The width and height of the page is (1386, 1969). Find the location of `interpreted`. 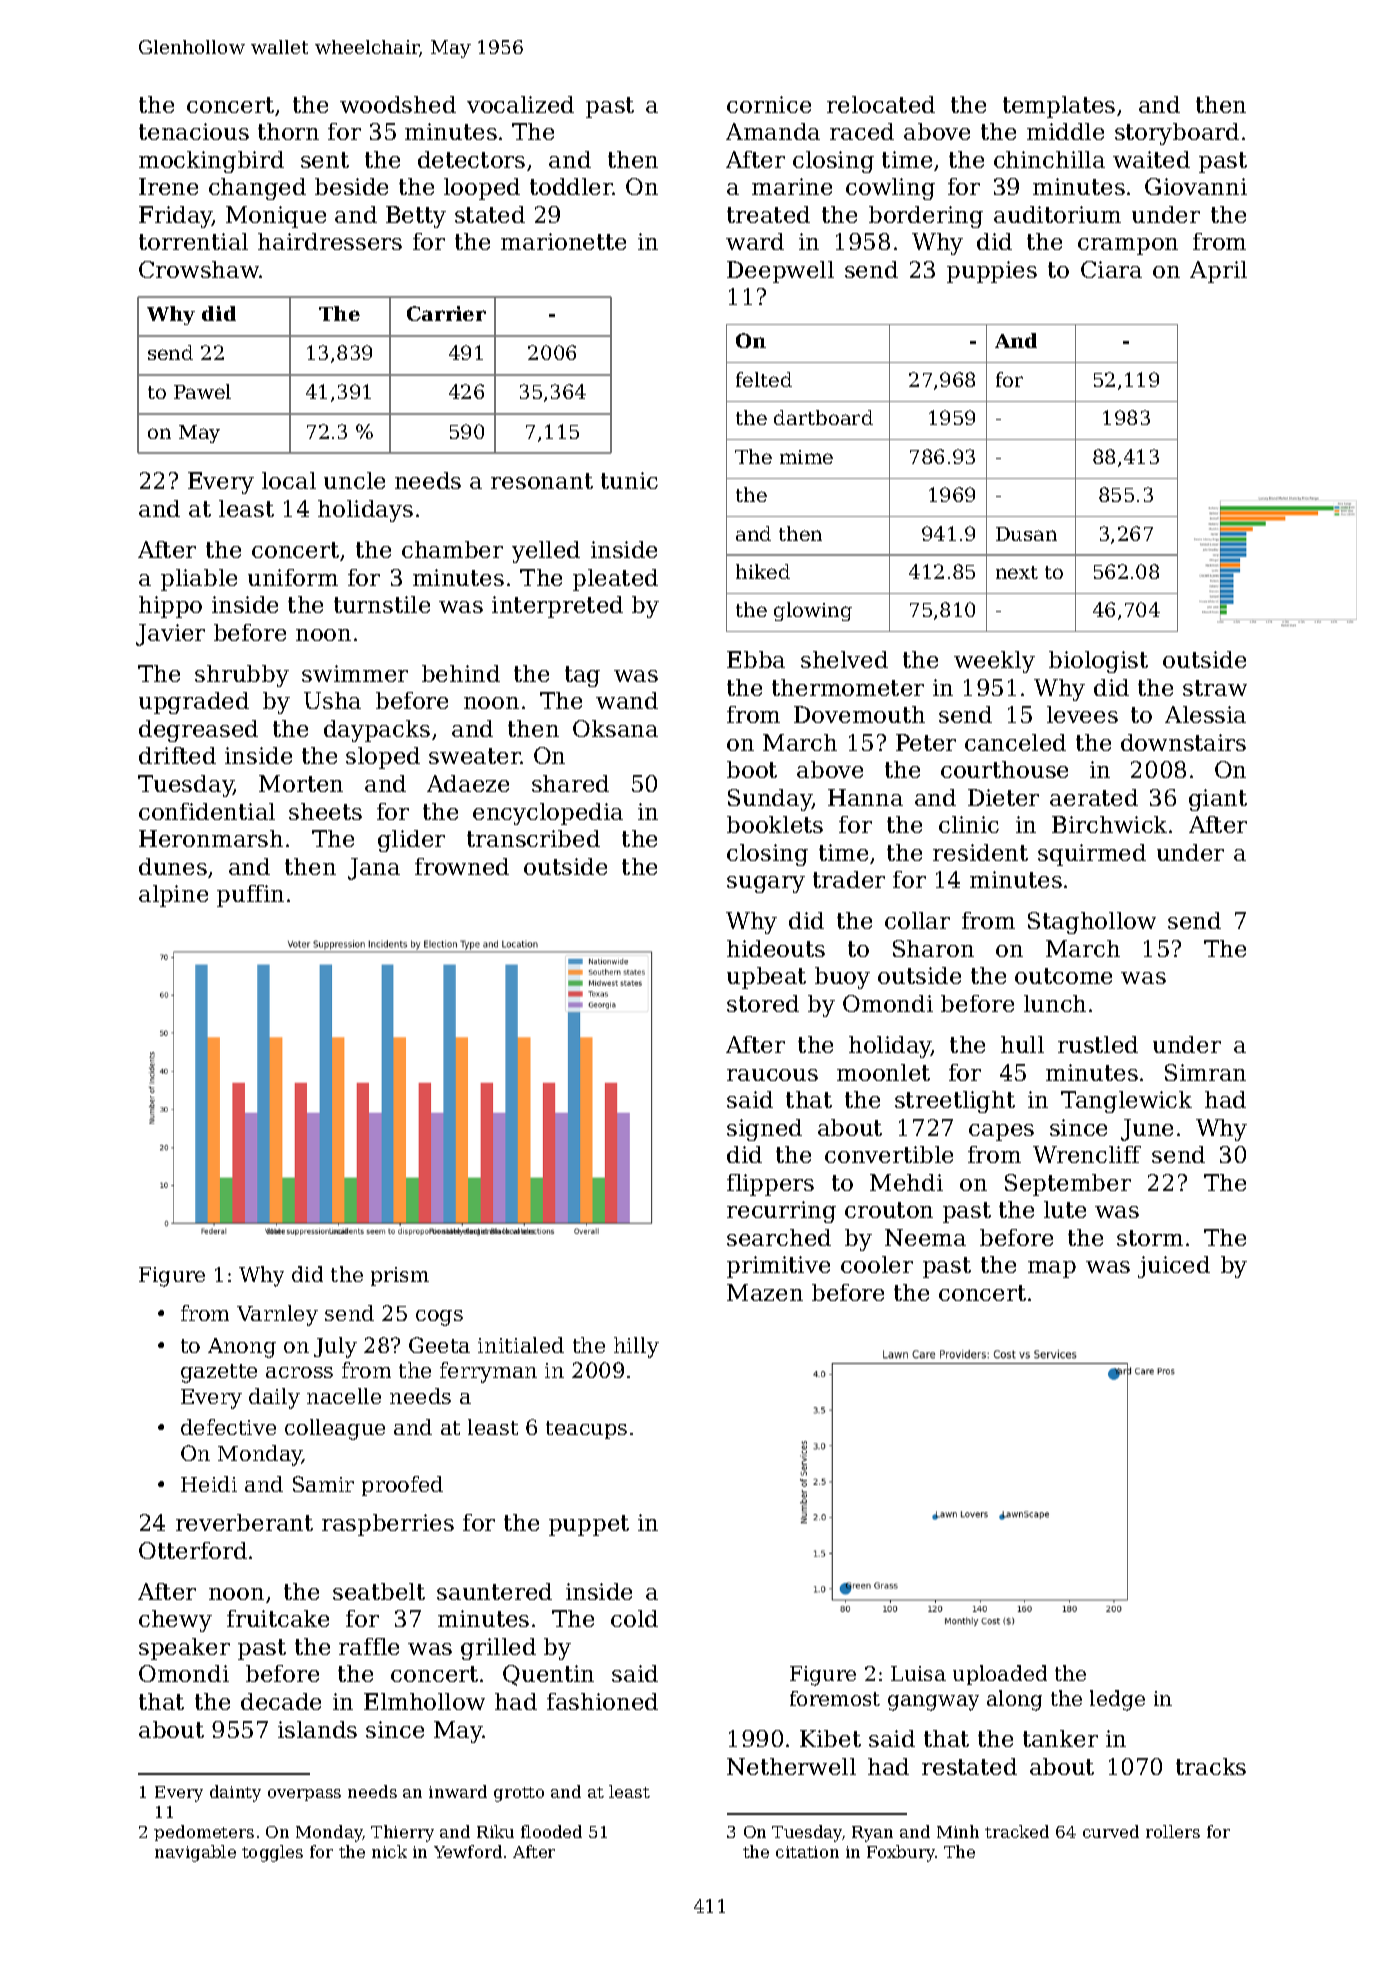

interpreted is located at coordinates (557, 607).
